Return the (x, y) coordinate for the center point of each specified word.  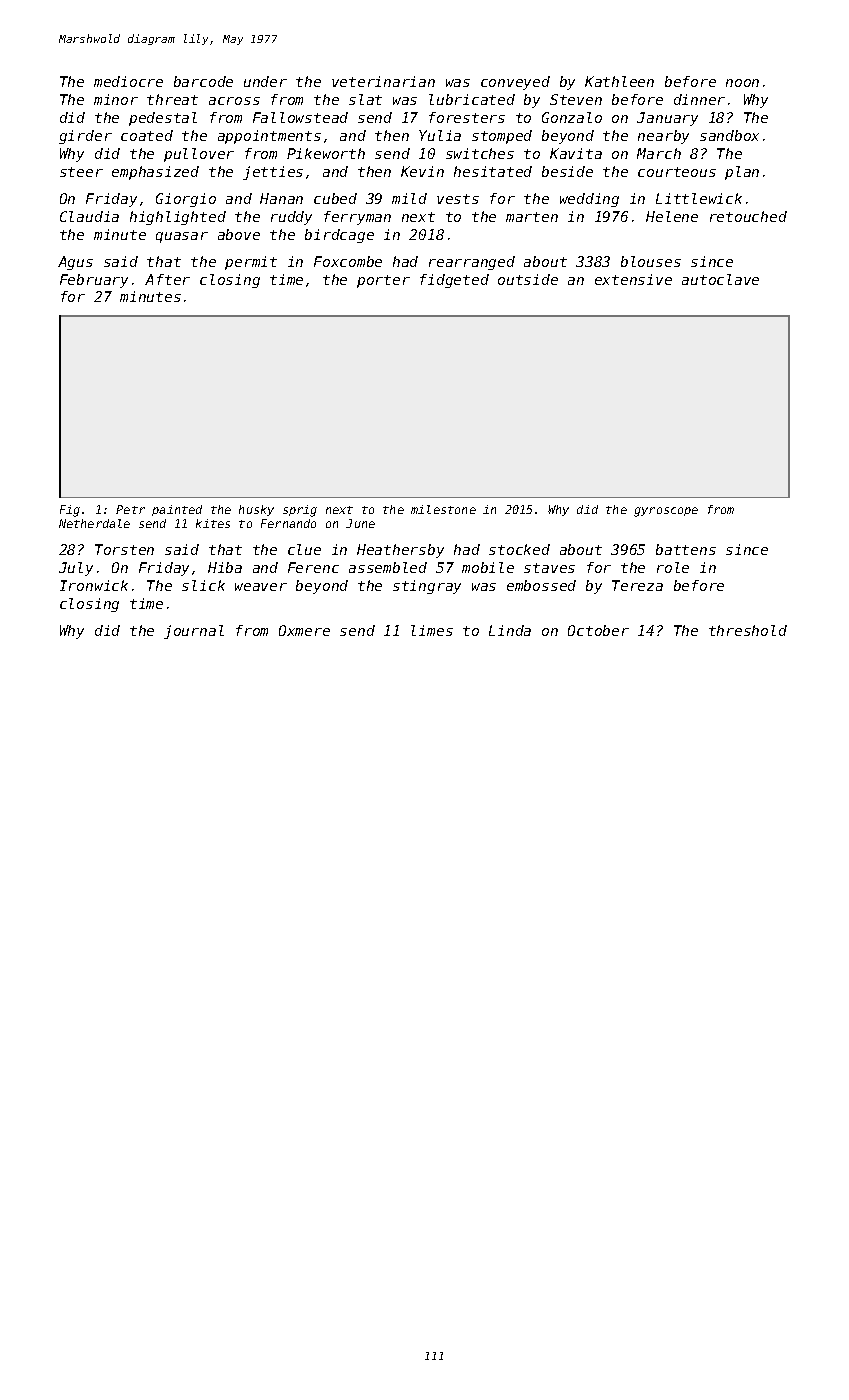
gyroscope (666, 512)
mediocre (128, 81)
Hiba (225, 567)
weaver (261, 587)
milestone (443, 509)
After (167, 279)
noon (742, 83)
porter (383, 281)
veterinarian (383, 81)
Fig (70, 511)
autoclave (720, 279)
